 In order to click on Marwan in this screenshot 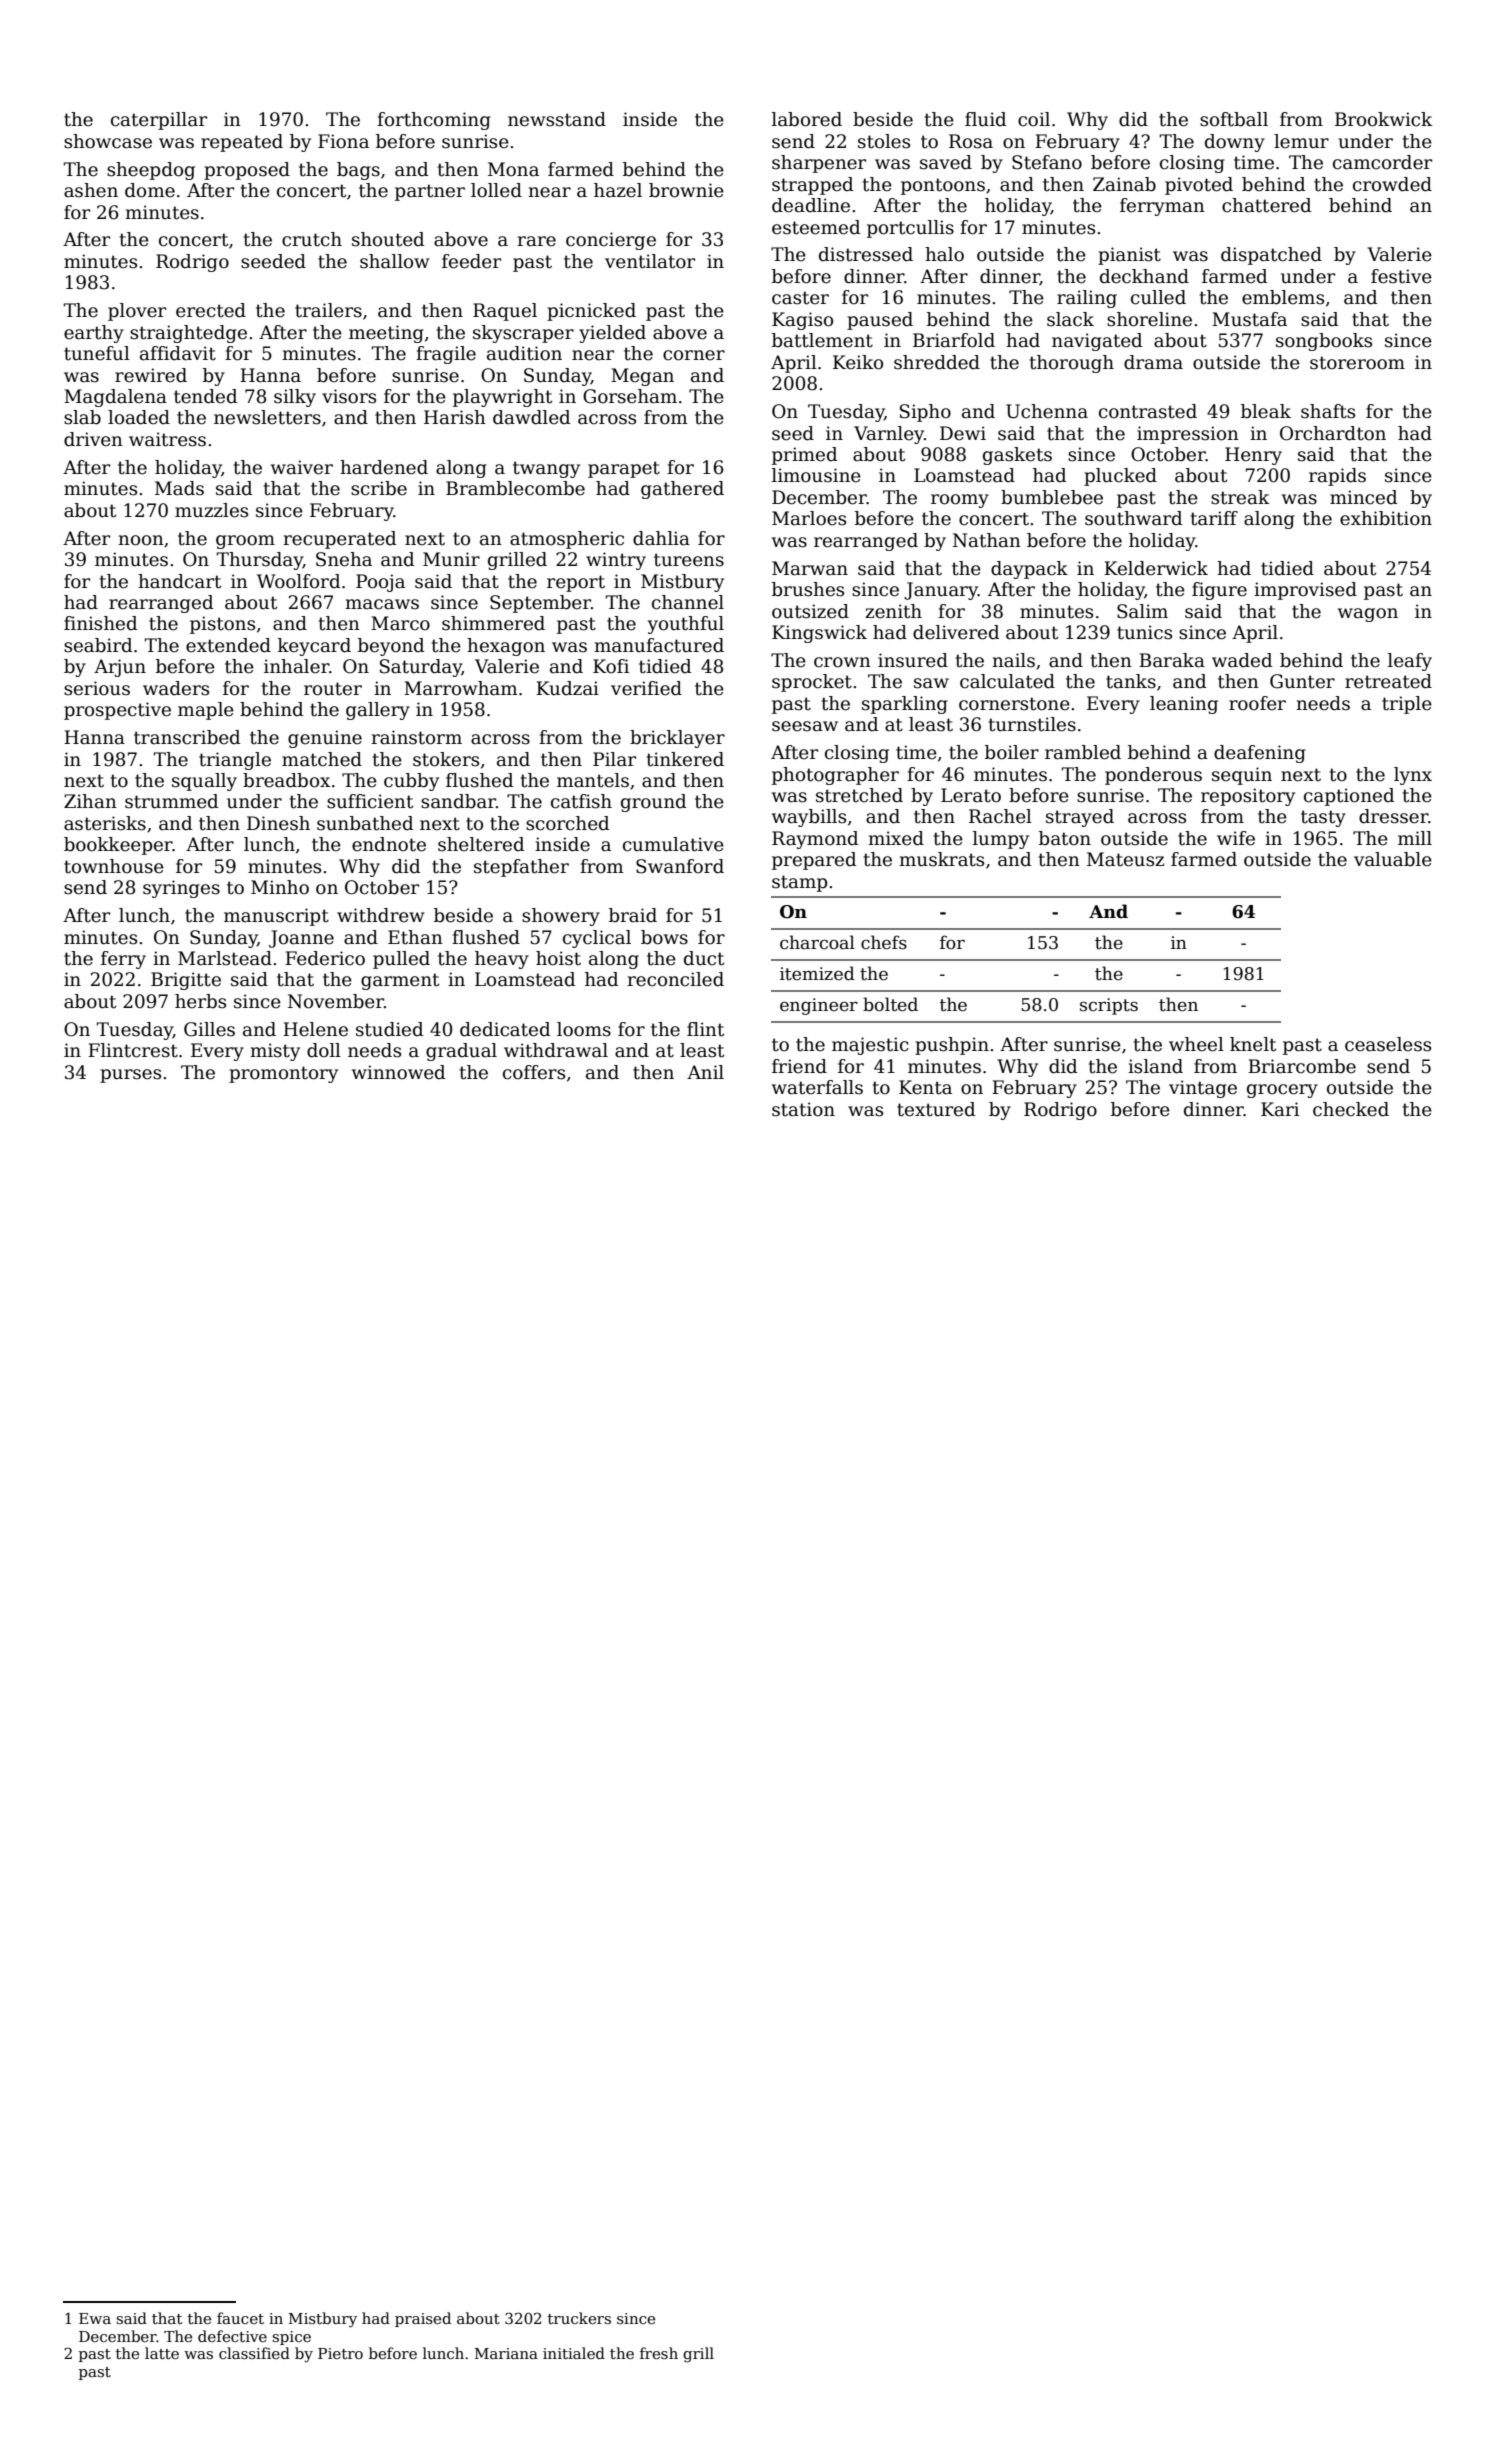, I will do `click(810, 568)`.
